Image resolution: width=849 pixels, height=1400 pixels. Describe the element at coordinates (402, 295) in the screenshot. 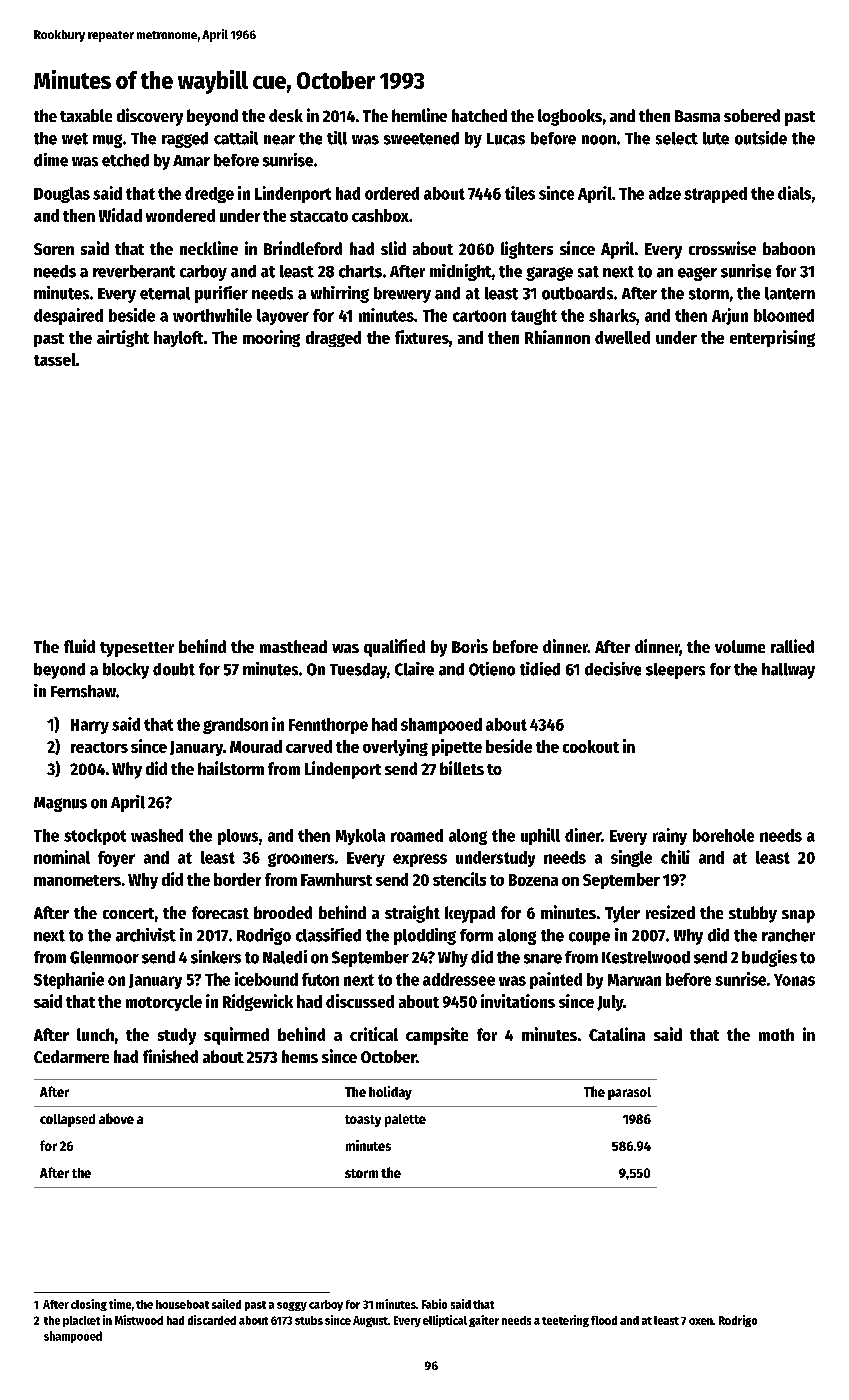

I see `brewery` at that location.
